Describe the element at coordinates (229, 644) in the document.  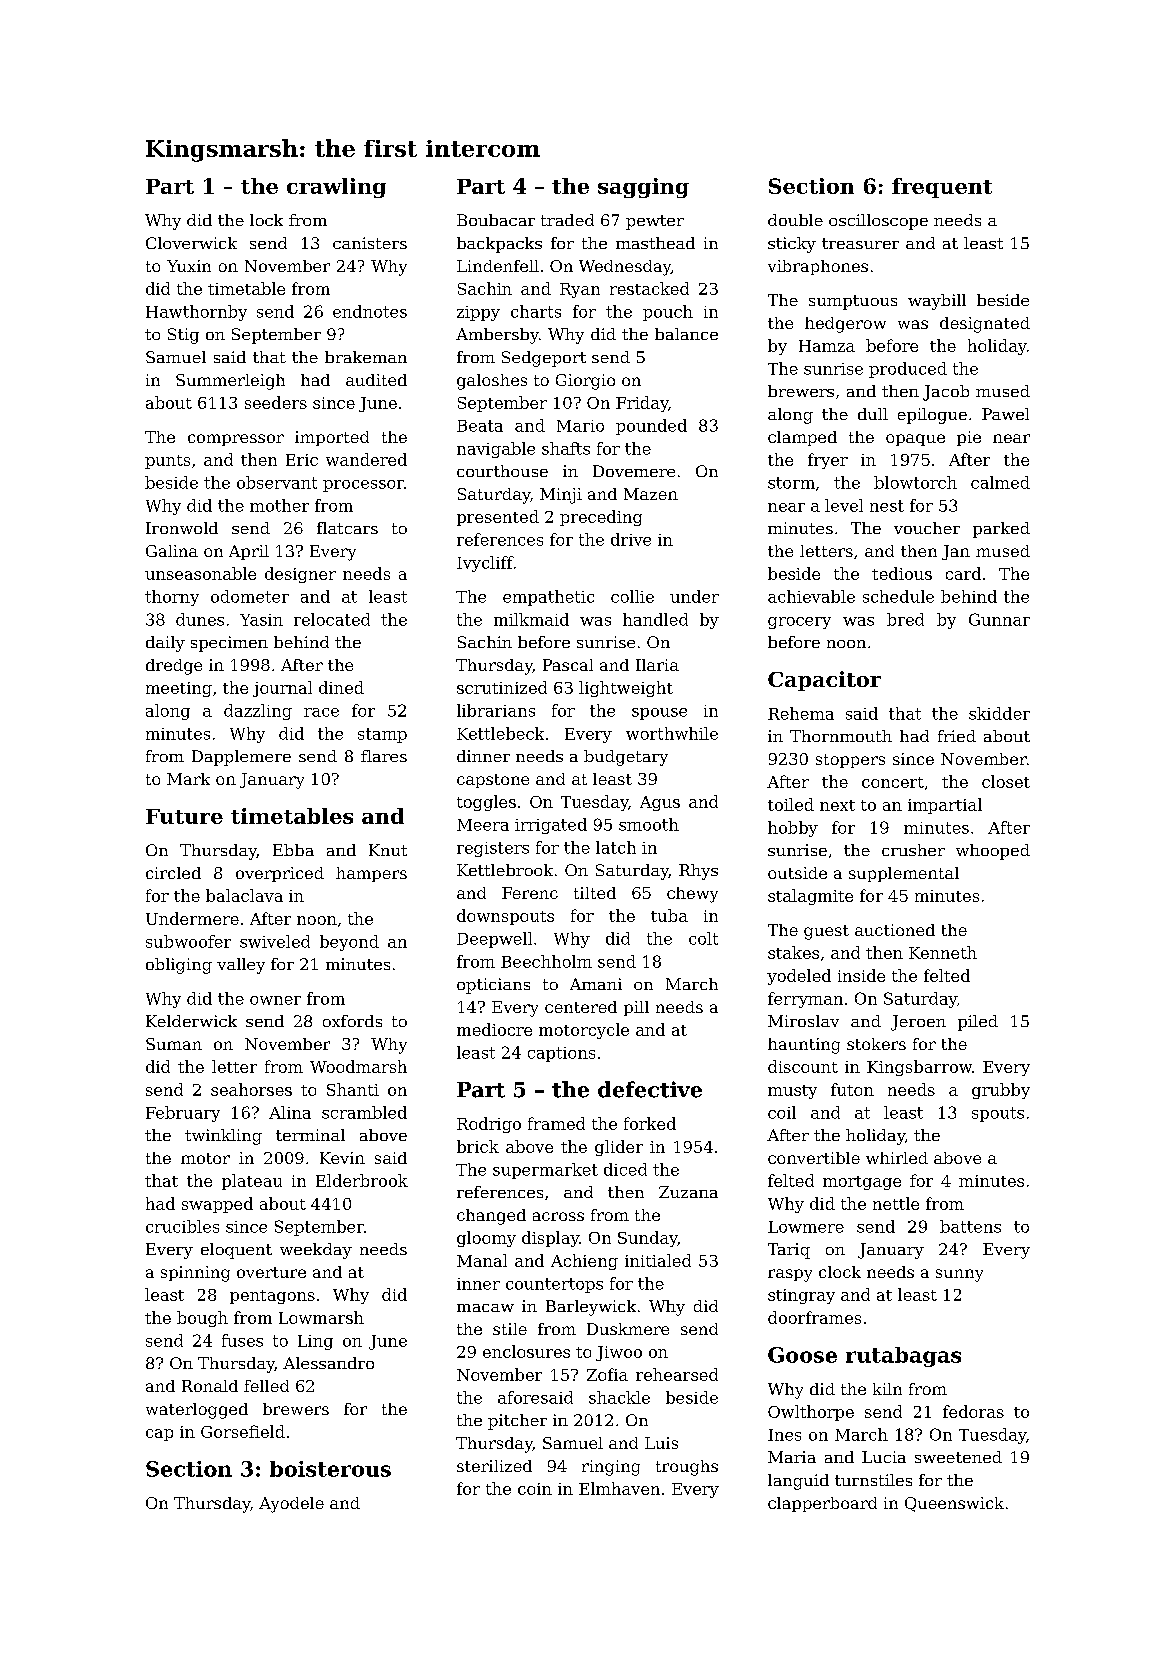
I see `specimen` at that location.
